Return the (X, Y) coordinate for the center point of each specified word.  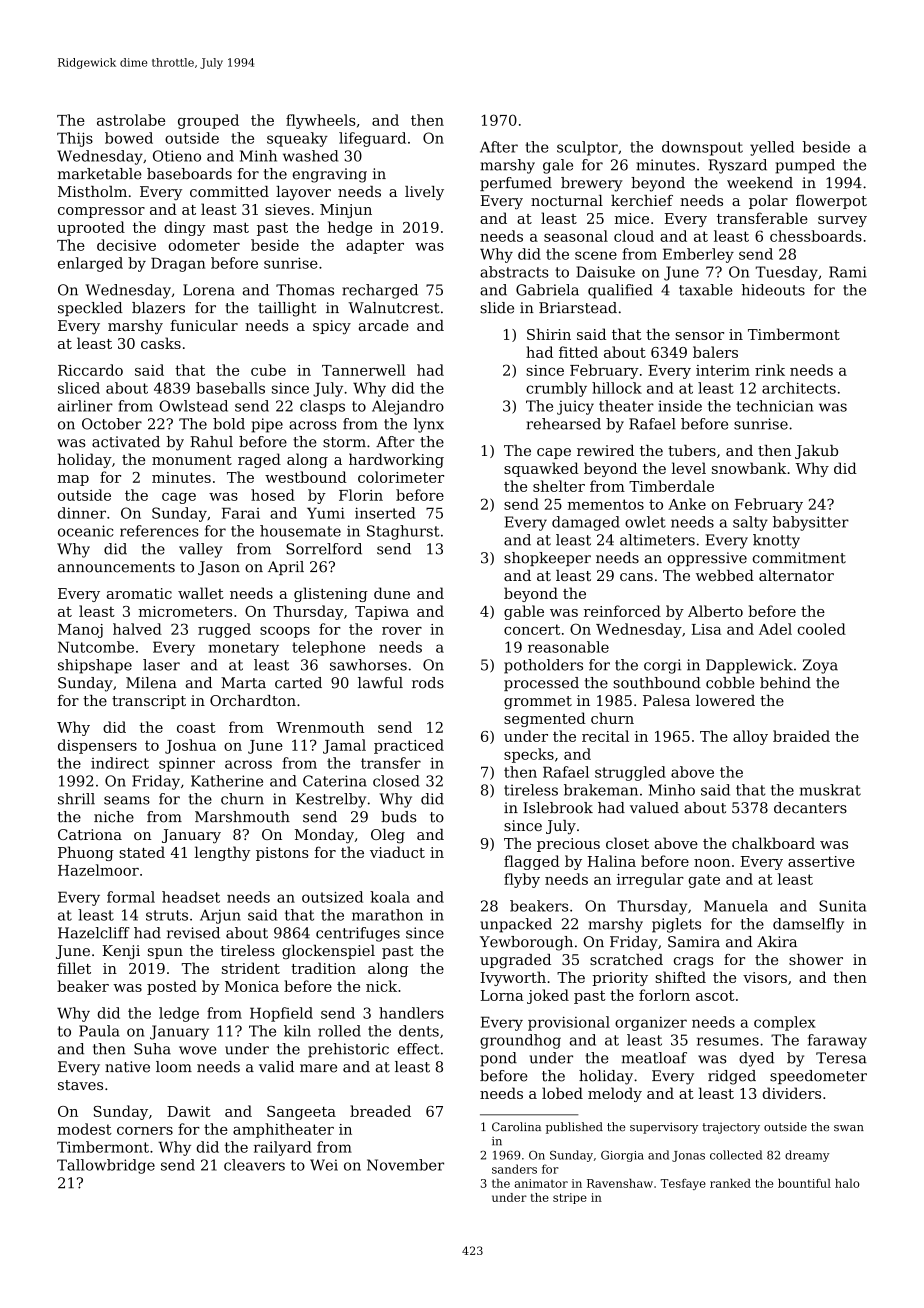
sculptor (587, 148)
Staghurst (403, 532)
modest (85, 1129)
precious (568, 845)
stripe (570, 1198)
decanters (810, 808)
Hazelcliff (94, 933)
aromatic (139, 593)
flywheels (321, 121)
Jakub (816, 452)
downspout (702, 148)
